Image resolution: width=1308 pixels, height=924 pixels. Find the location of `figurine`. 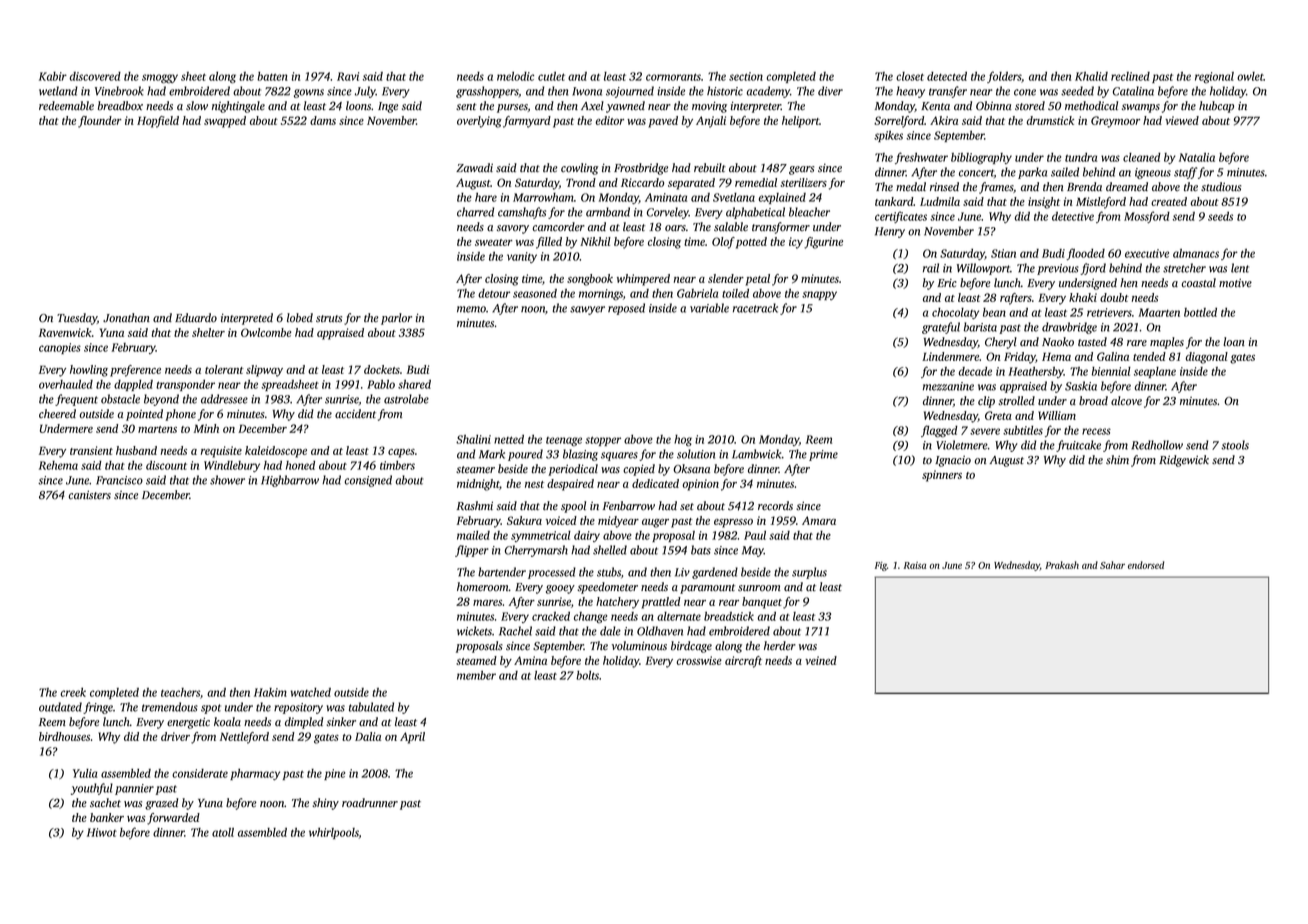

figurine is located at coordinates (823, 243).
